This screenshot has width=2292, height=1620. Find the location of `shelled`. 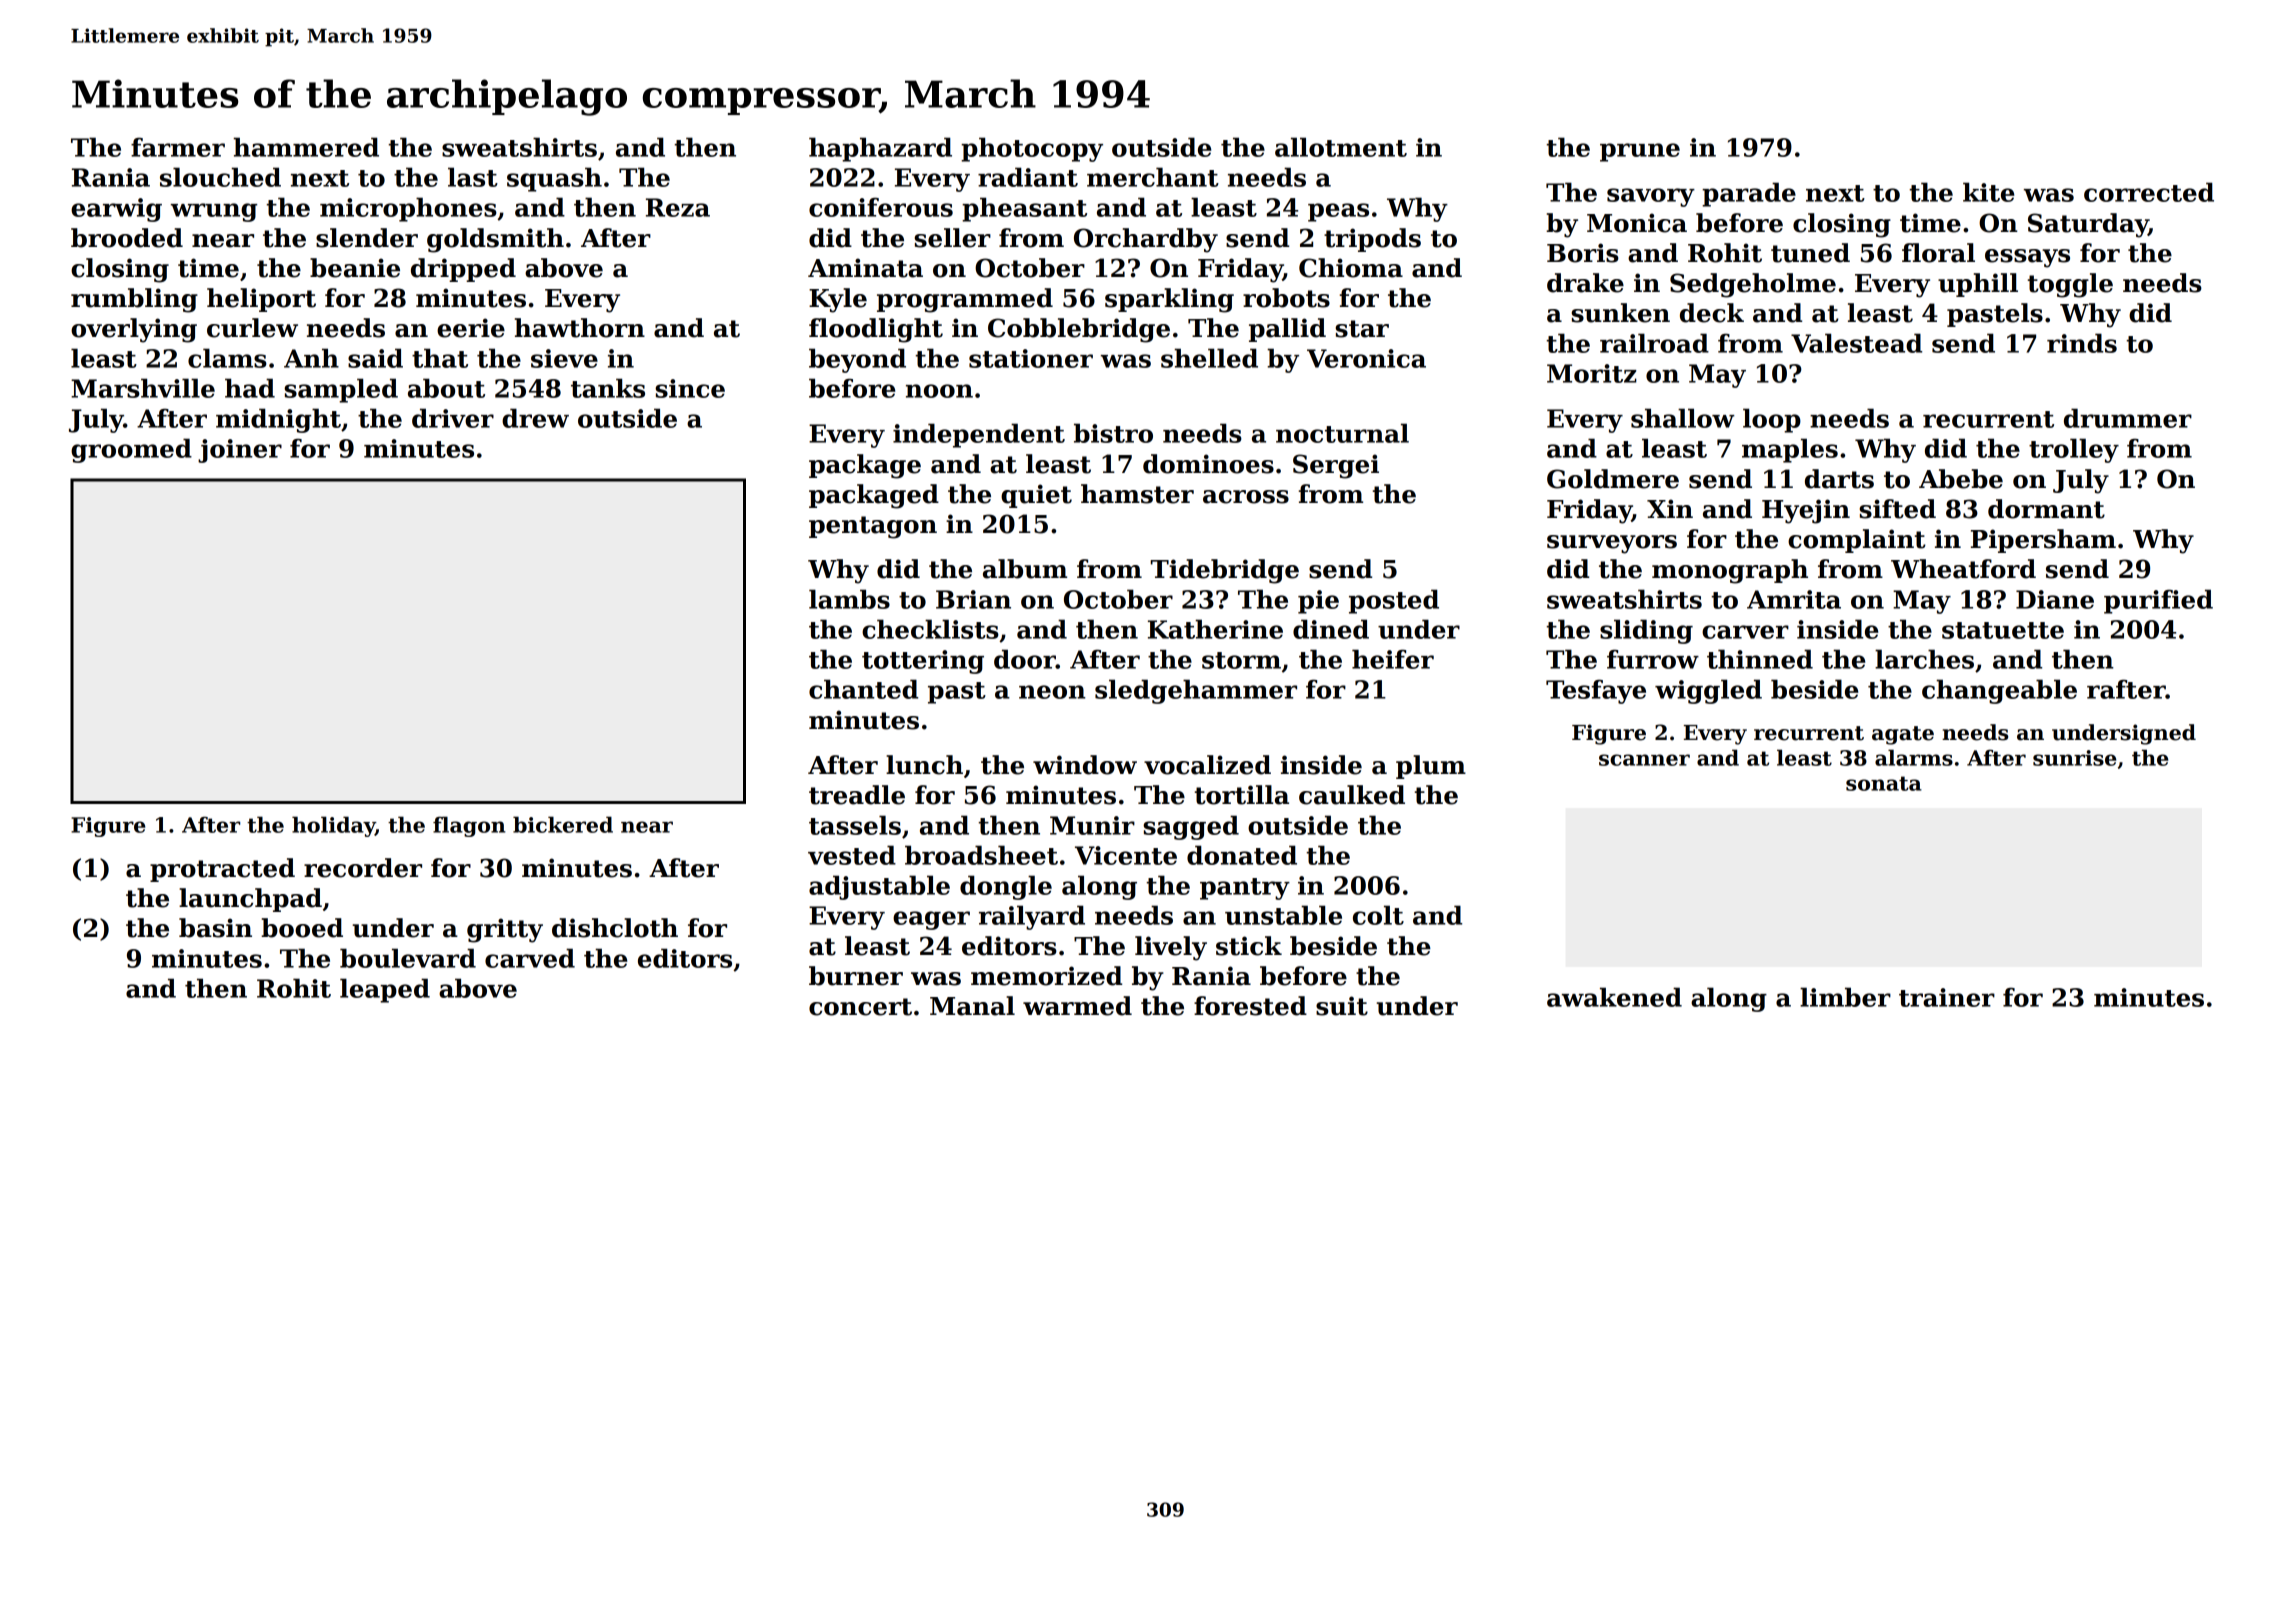

shelled is located at coordinates (1209, 358).
